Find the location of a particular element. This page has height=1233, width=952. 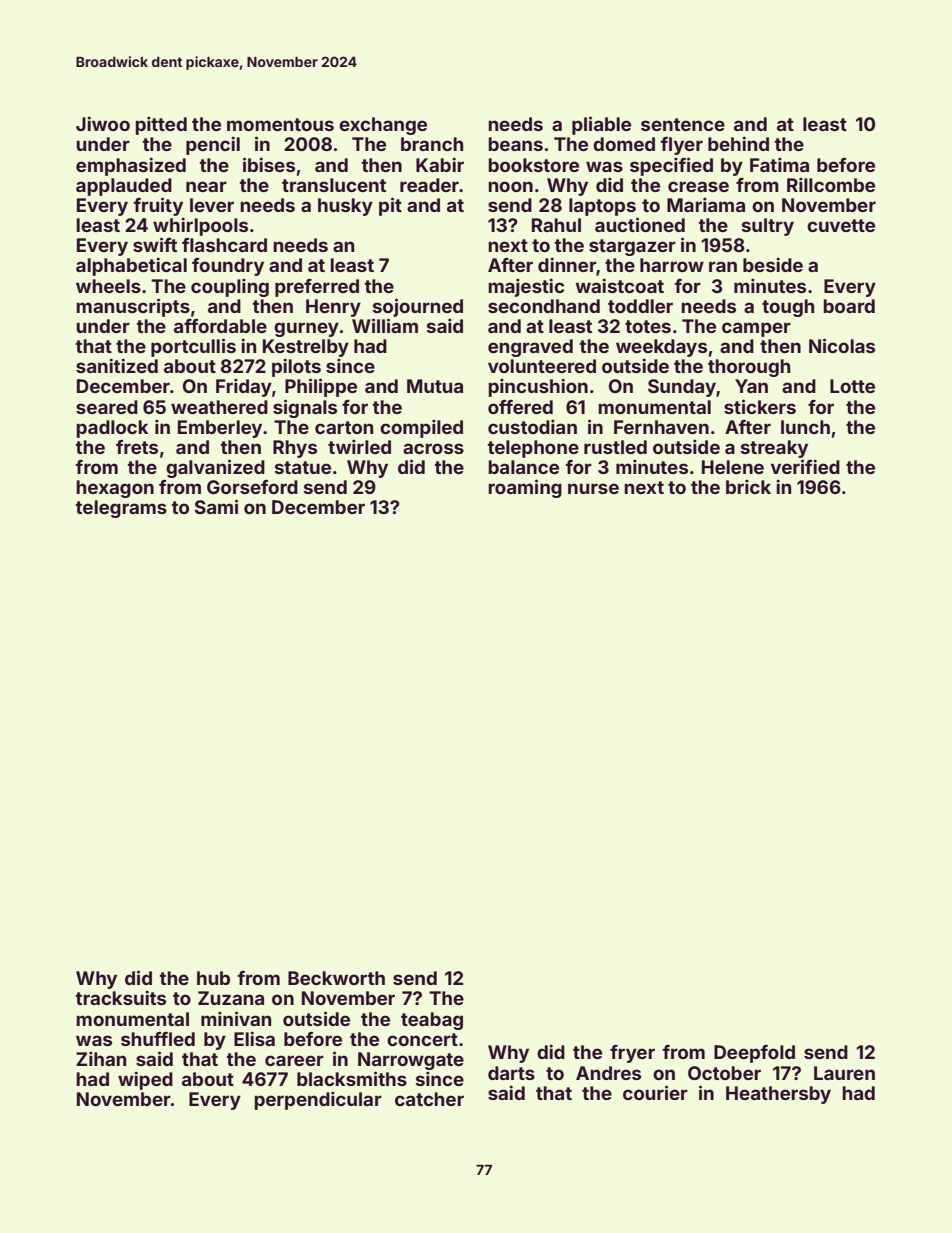

Rillcombe is located at coordinates (831, 184).
